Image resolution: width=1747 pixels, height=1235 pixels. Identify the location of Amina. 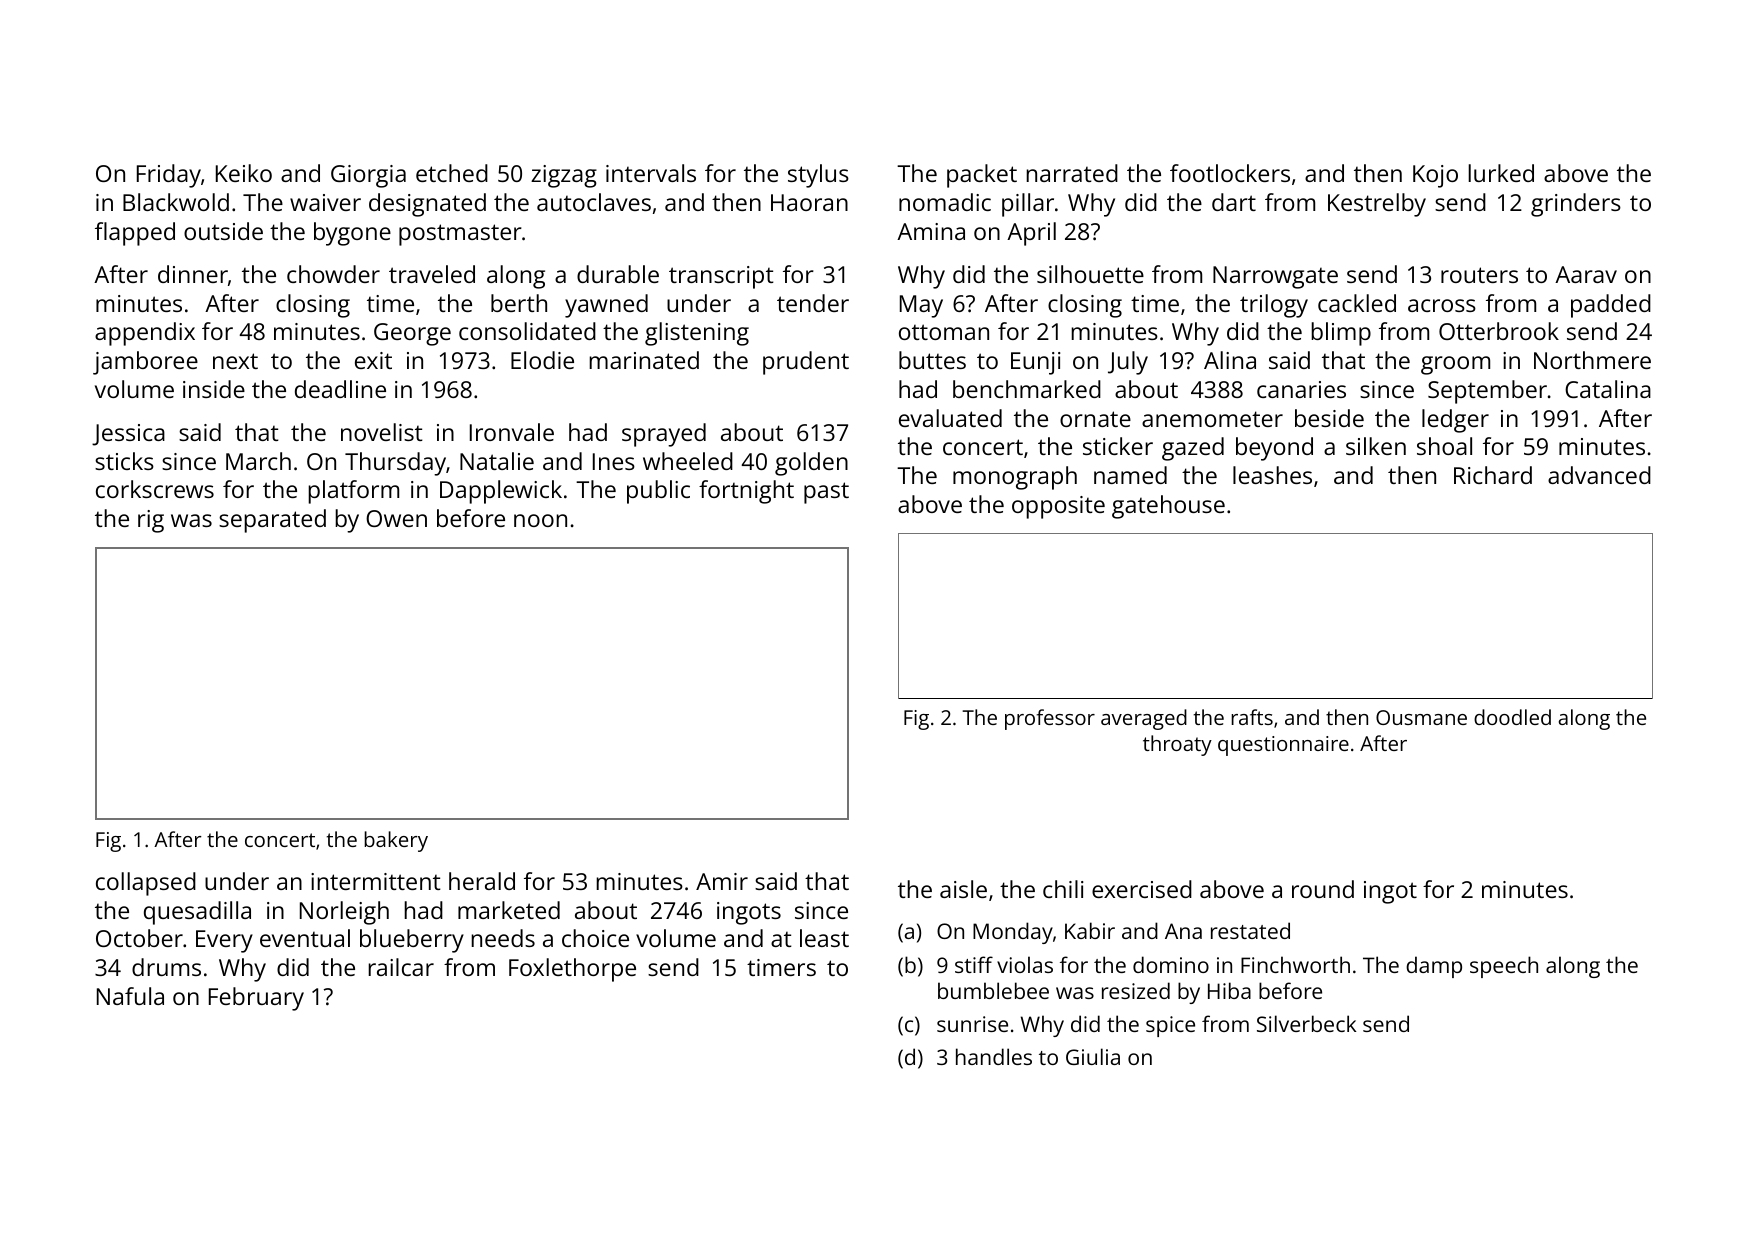
(931, 231).
